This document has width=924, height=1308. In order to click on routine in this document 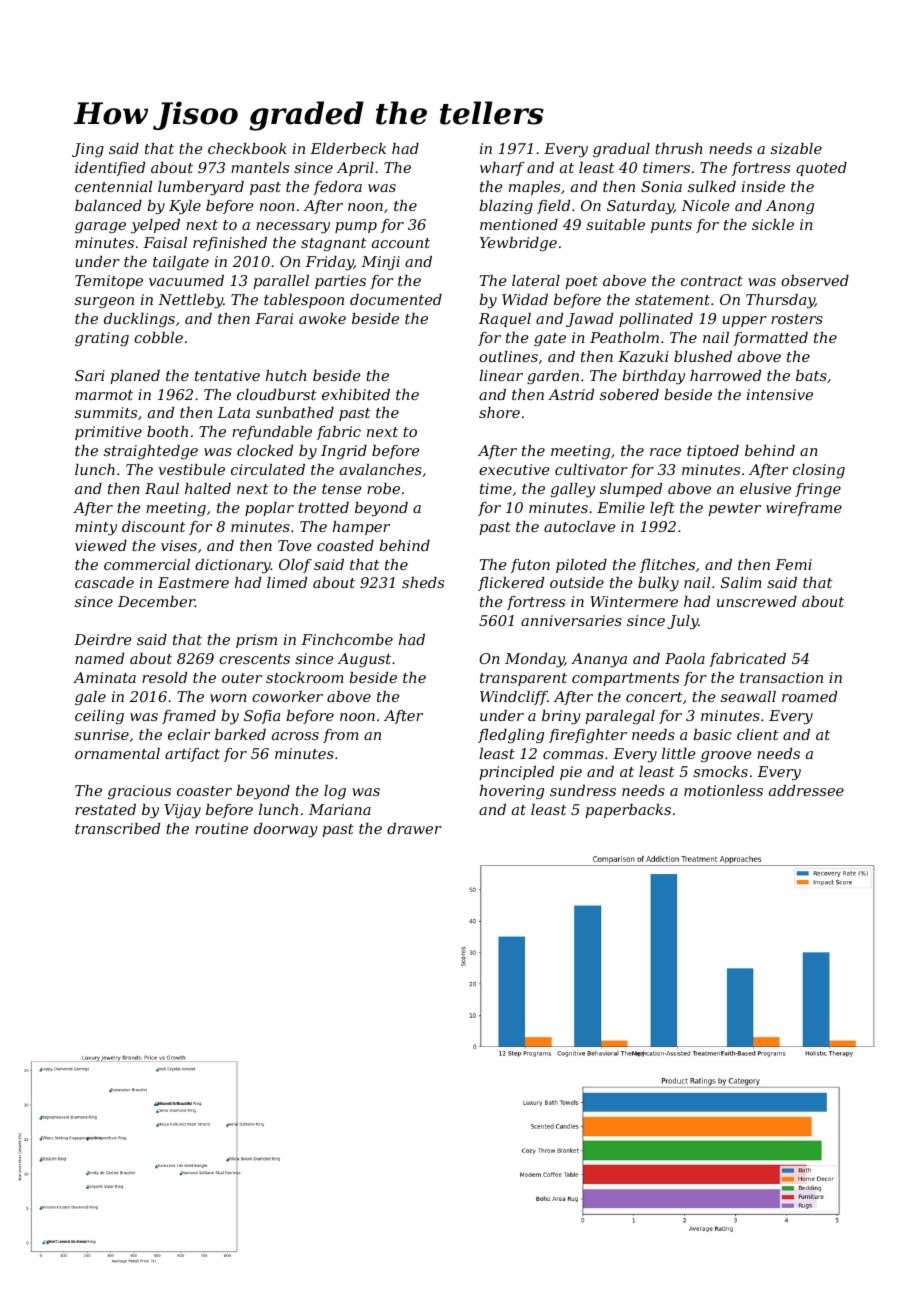, I will do `click(221, 828)`.
